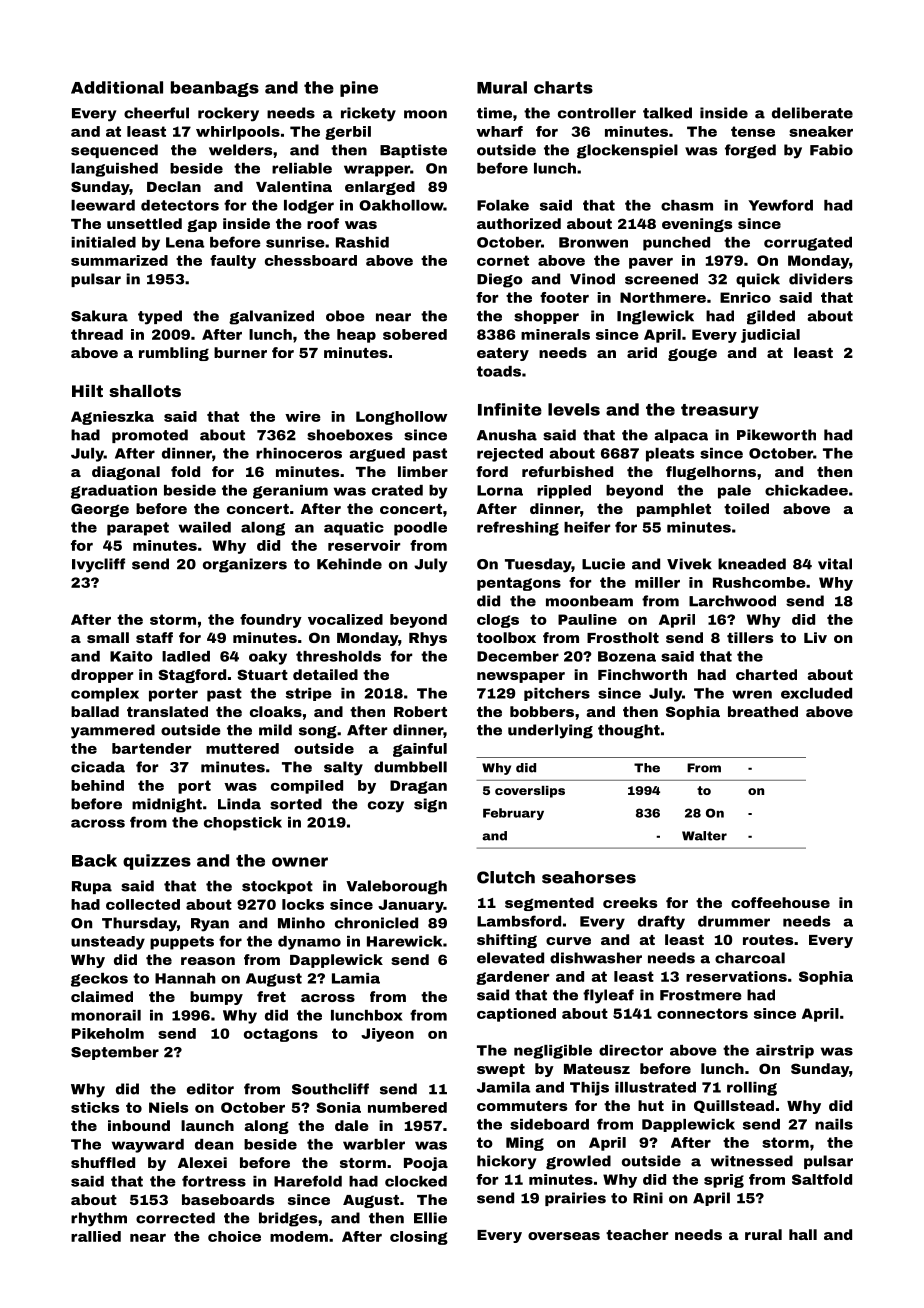  I want to click on promoted, so click(150, 436).
